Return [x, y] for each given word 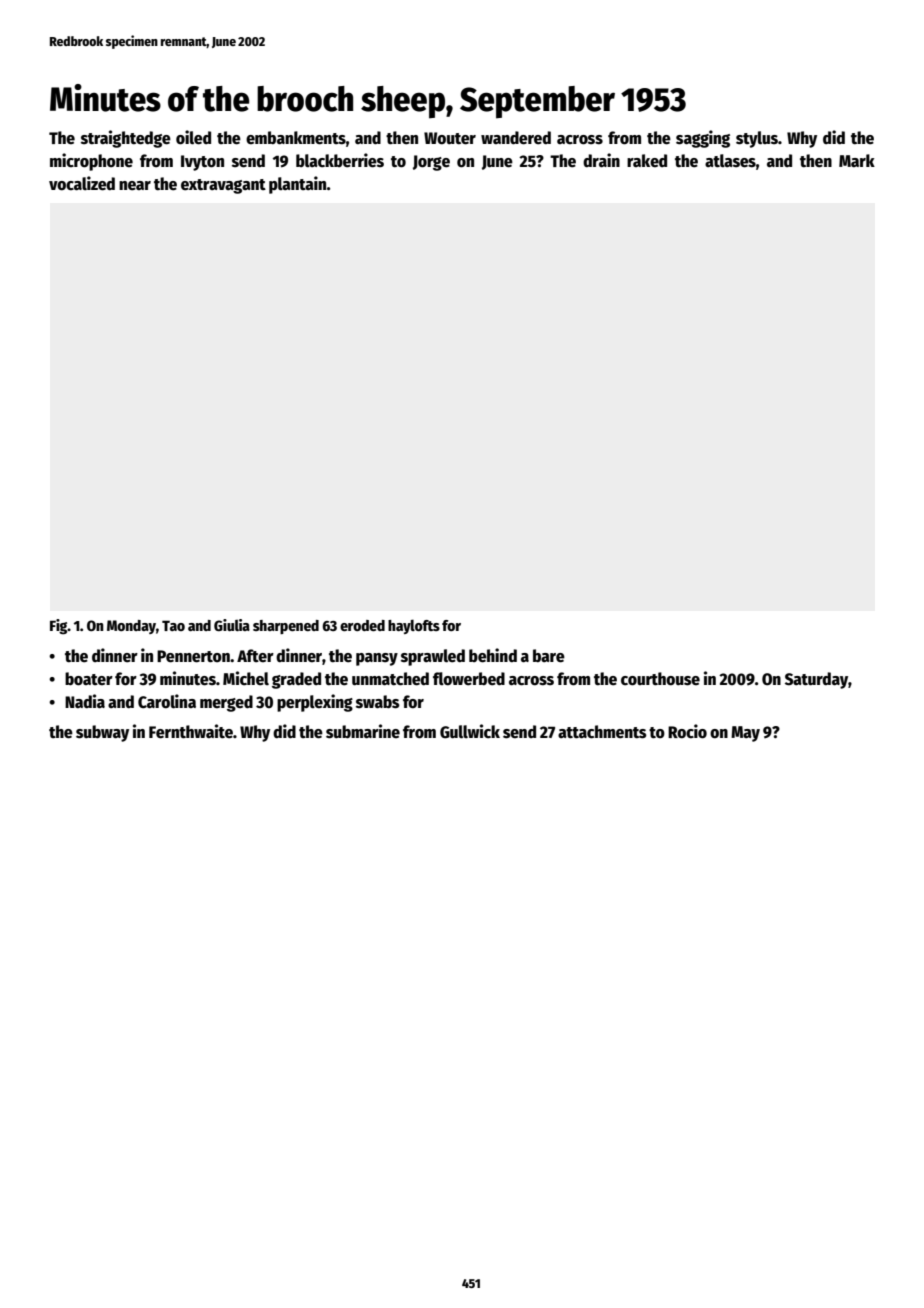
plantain [298, 185]
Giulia [232, 625]
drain [601, 160]
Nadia [85, 701]
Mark [857, 160]
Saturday [816, 680]
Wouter [450, 138]
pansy [377, 659]
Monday [131, 627]
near [135, 186]
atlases [730, 161]
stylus [757, 139]
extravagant [223, 186]
